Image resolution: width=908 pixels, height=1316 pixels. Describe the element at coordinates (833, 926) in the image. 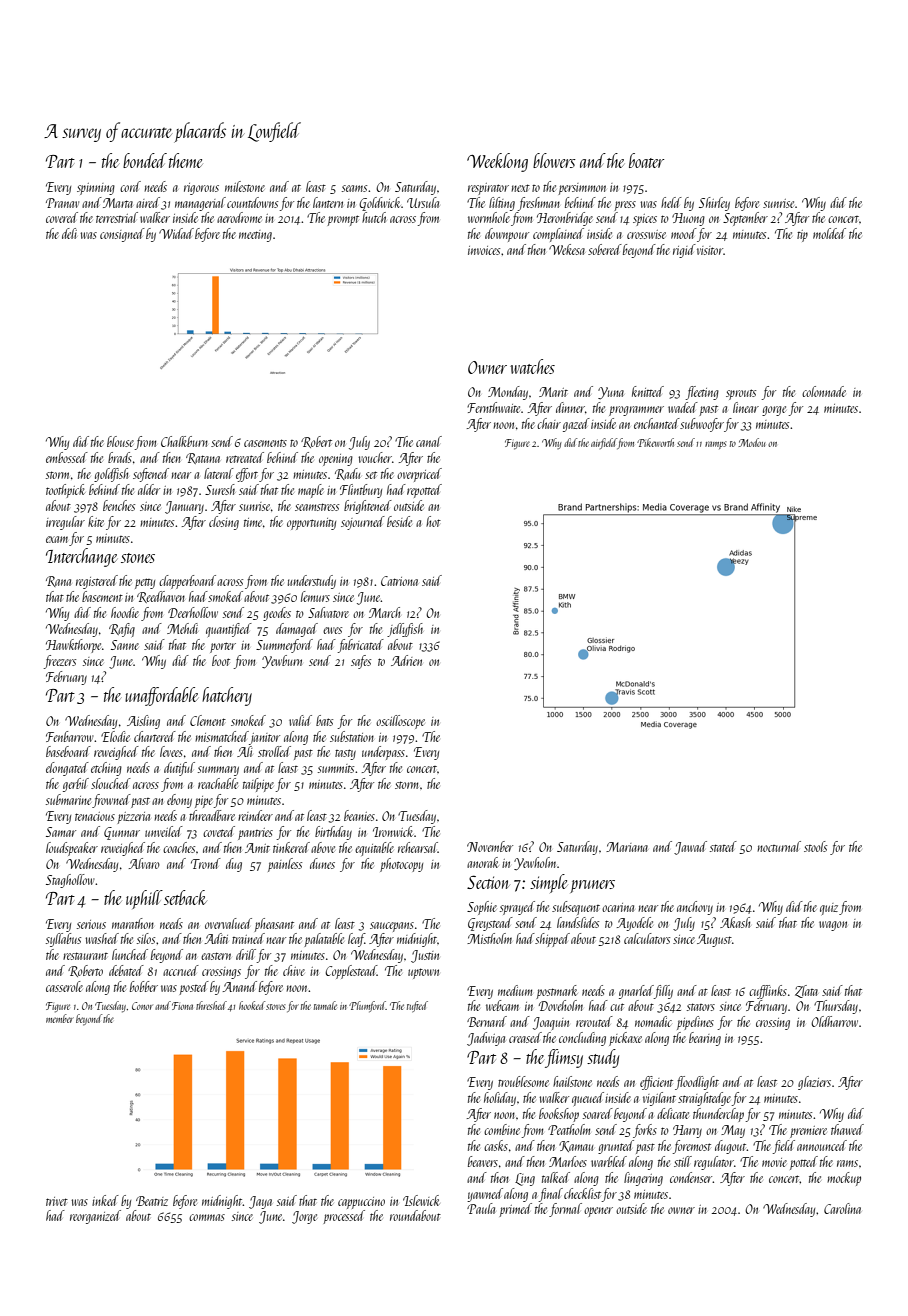

I see `wagon` at that location.
